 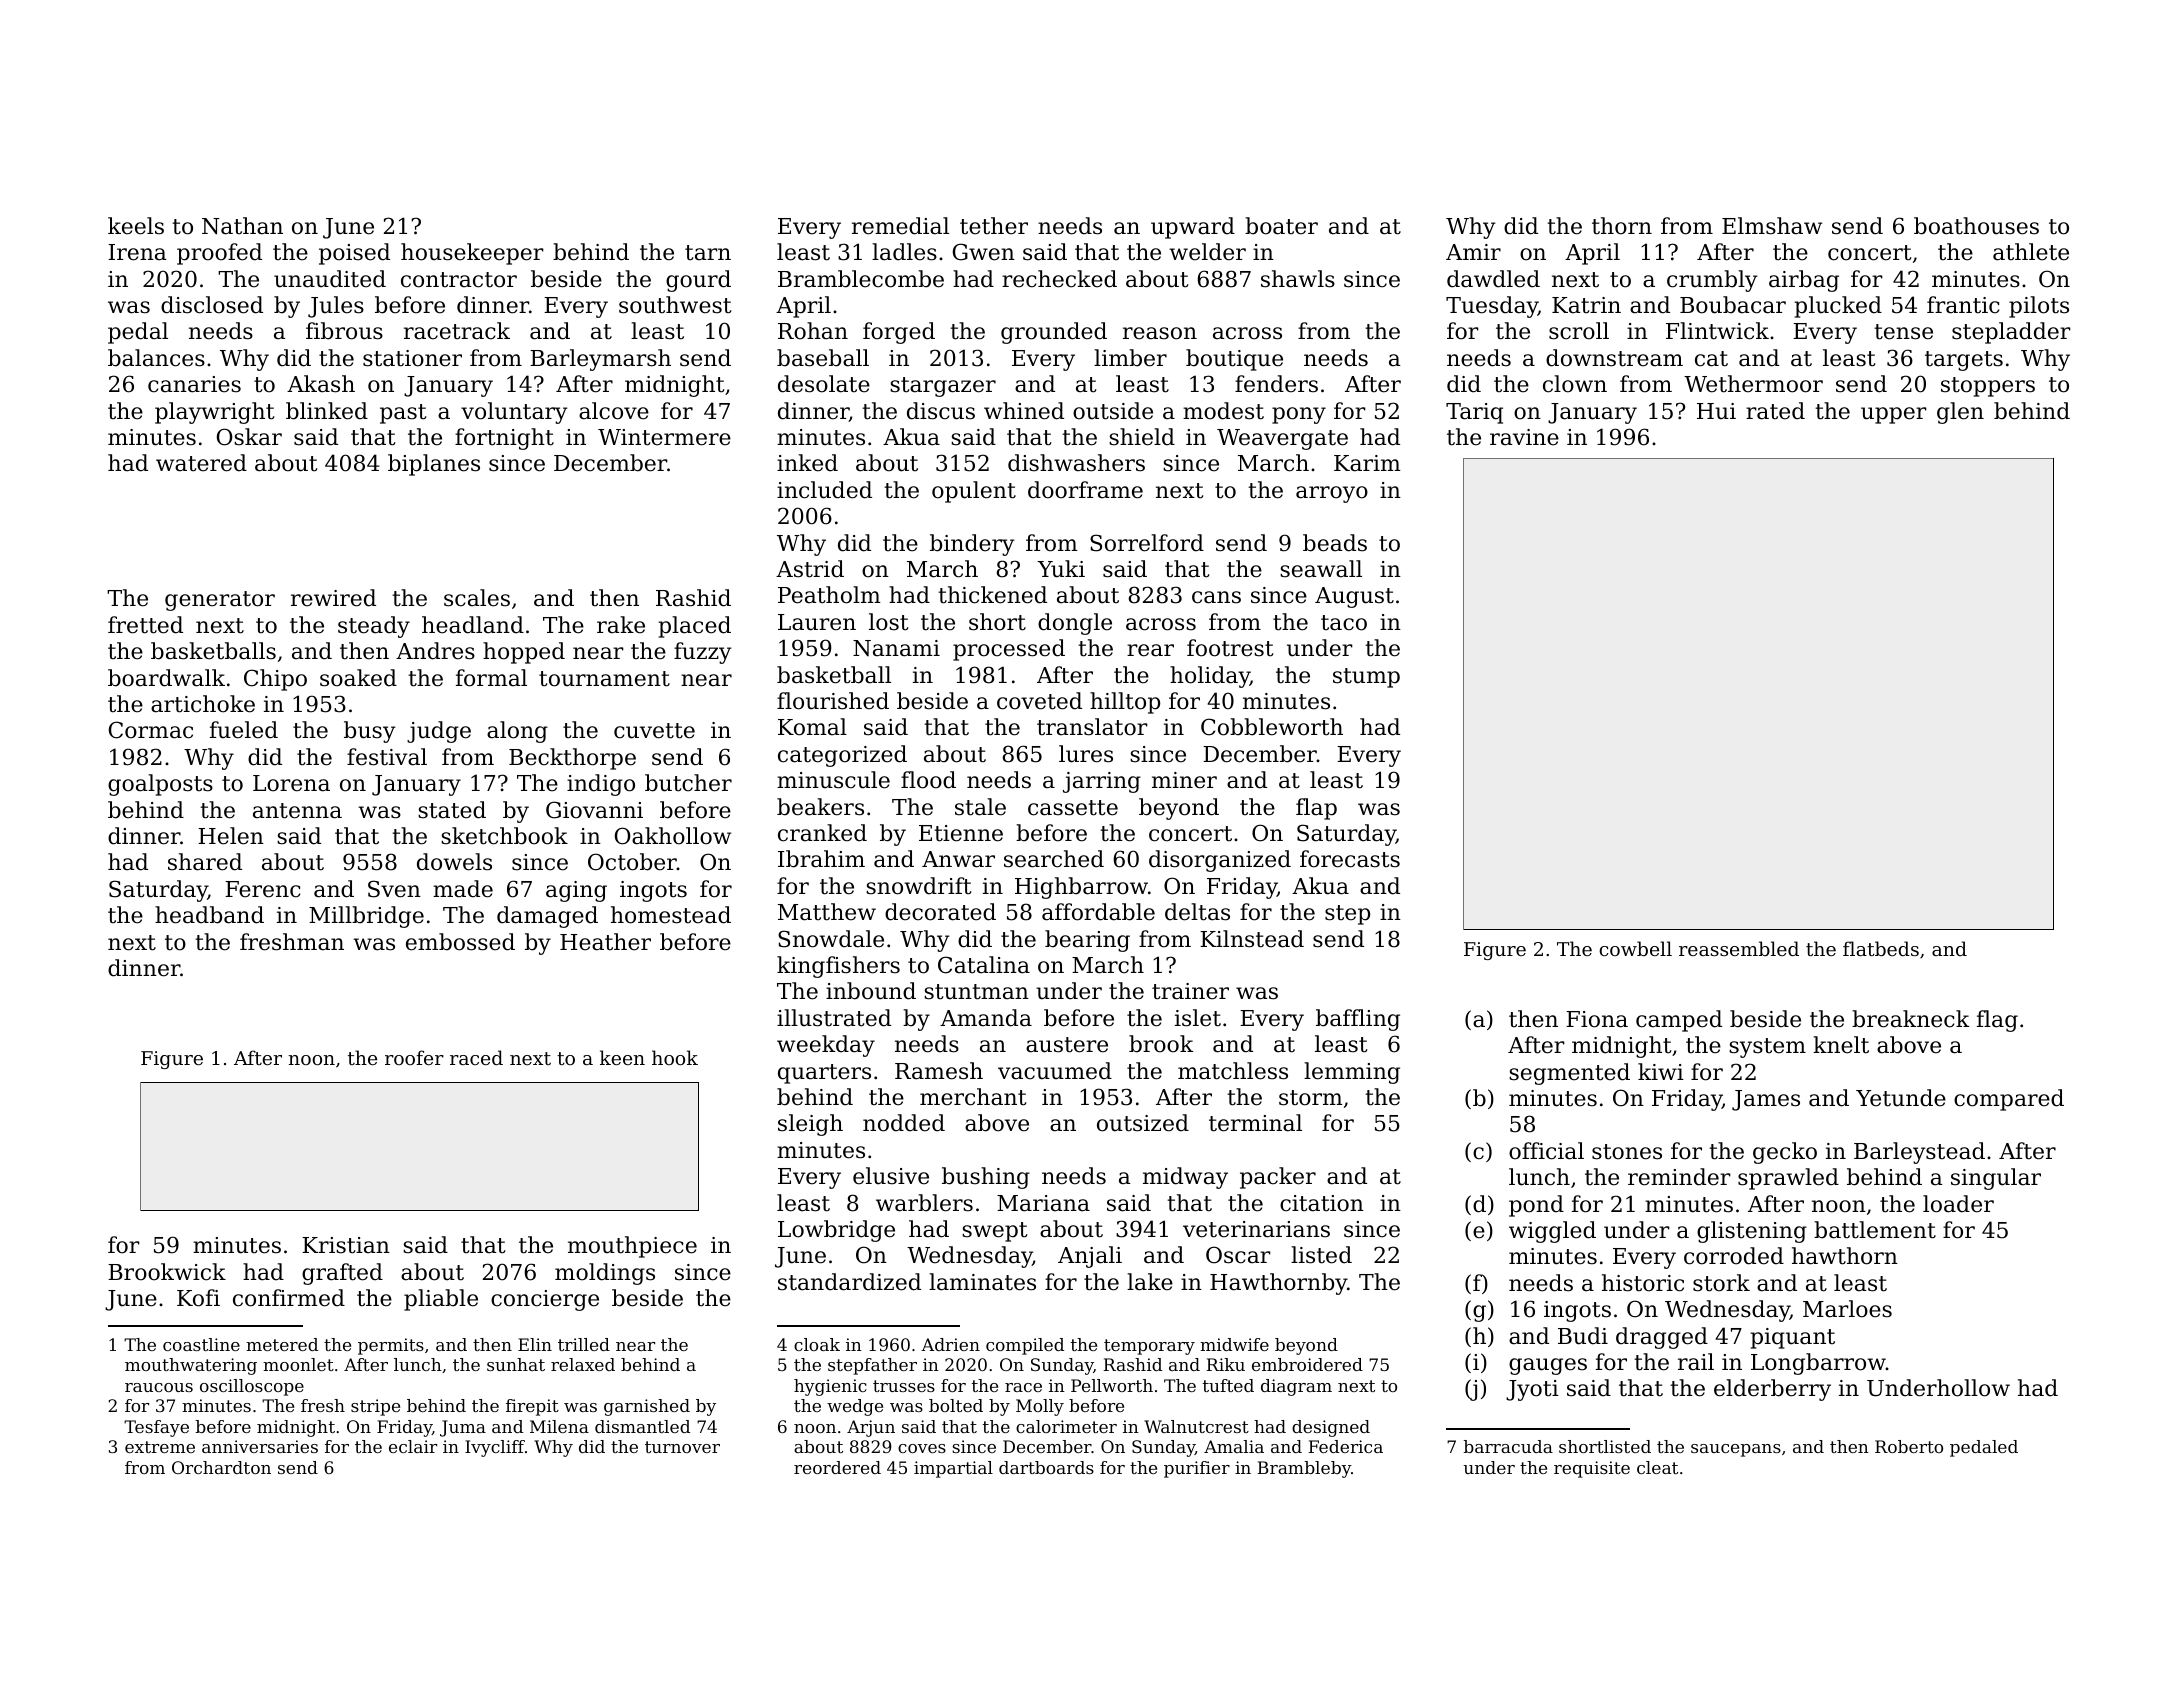 What do you see at coordinates (1197, 1469) in the screenshot?
I see `purifier` at bounding box center [1197, 1469].
